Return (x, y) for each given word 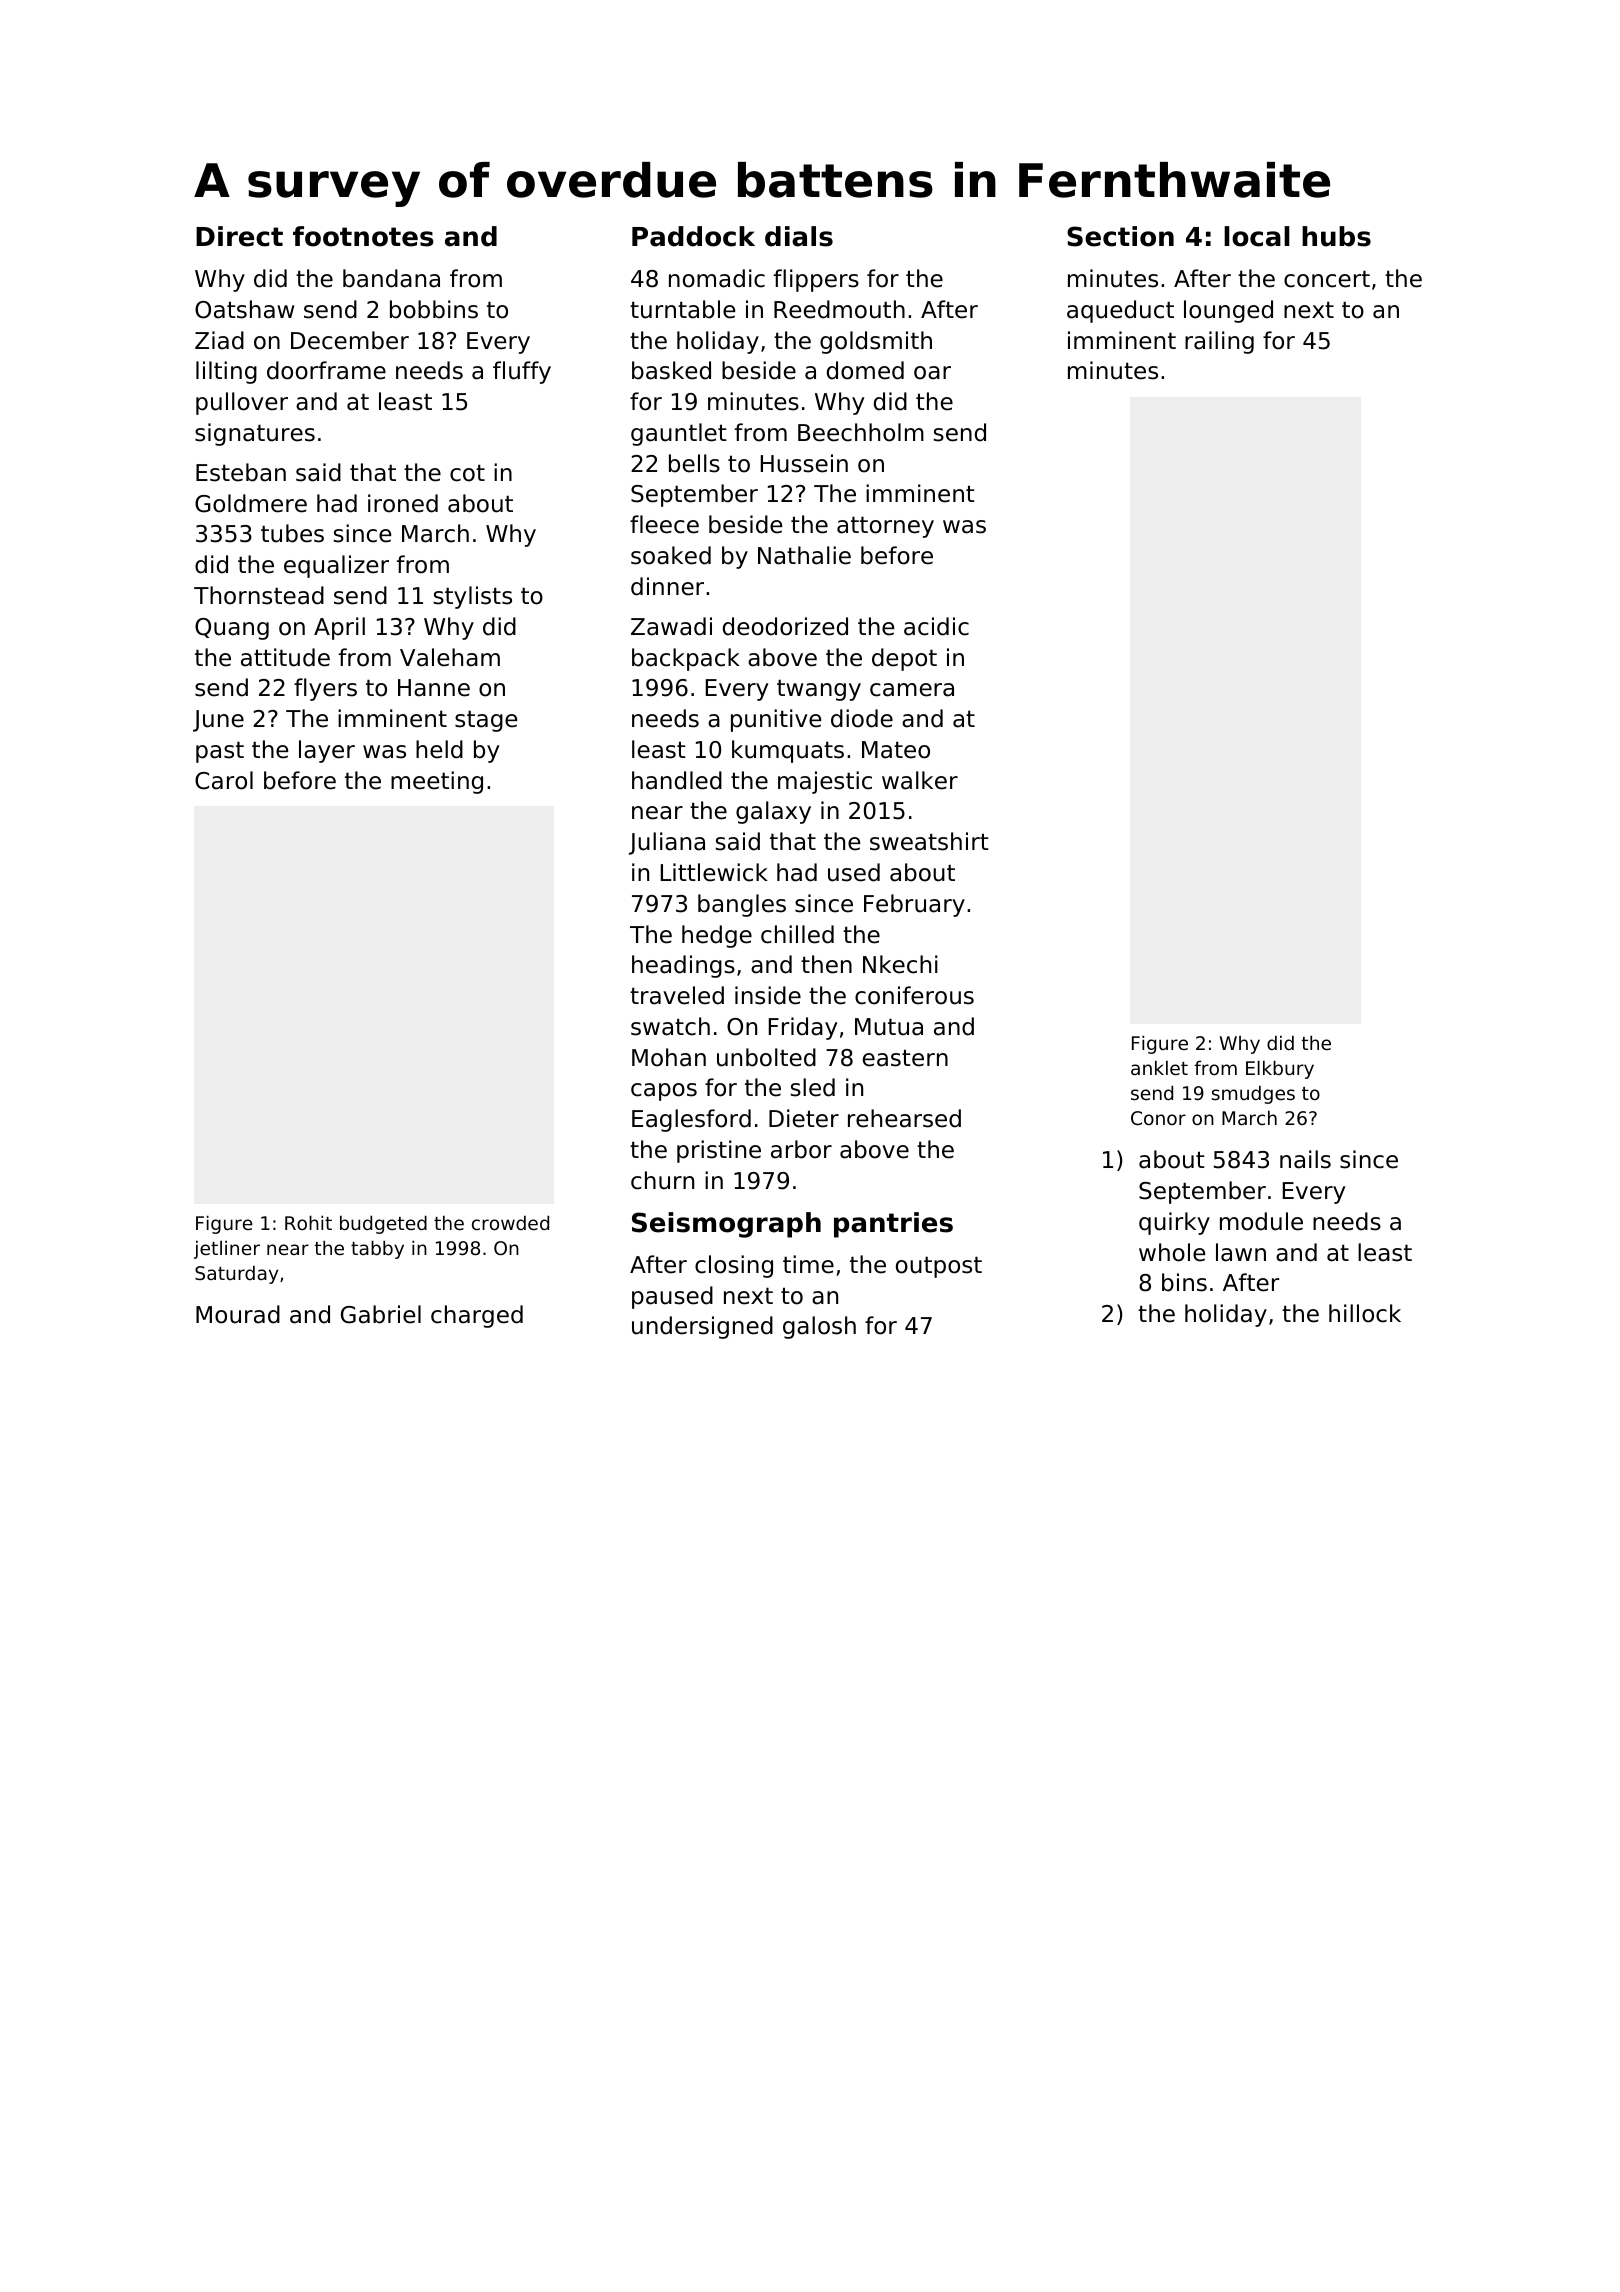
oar (932, 373)
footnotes (363, 236)
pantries (893, 1225)
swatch (670, 1026)
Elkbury (1280, 1069)
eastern (905, 1058)
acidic (936, 626)
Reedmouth (839, 309)
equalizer (336, 566)
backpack (686, 659)
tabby (377, 1249)
